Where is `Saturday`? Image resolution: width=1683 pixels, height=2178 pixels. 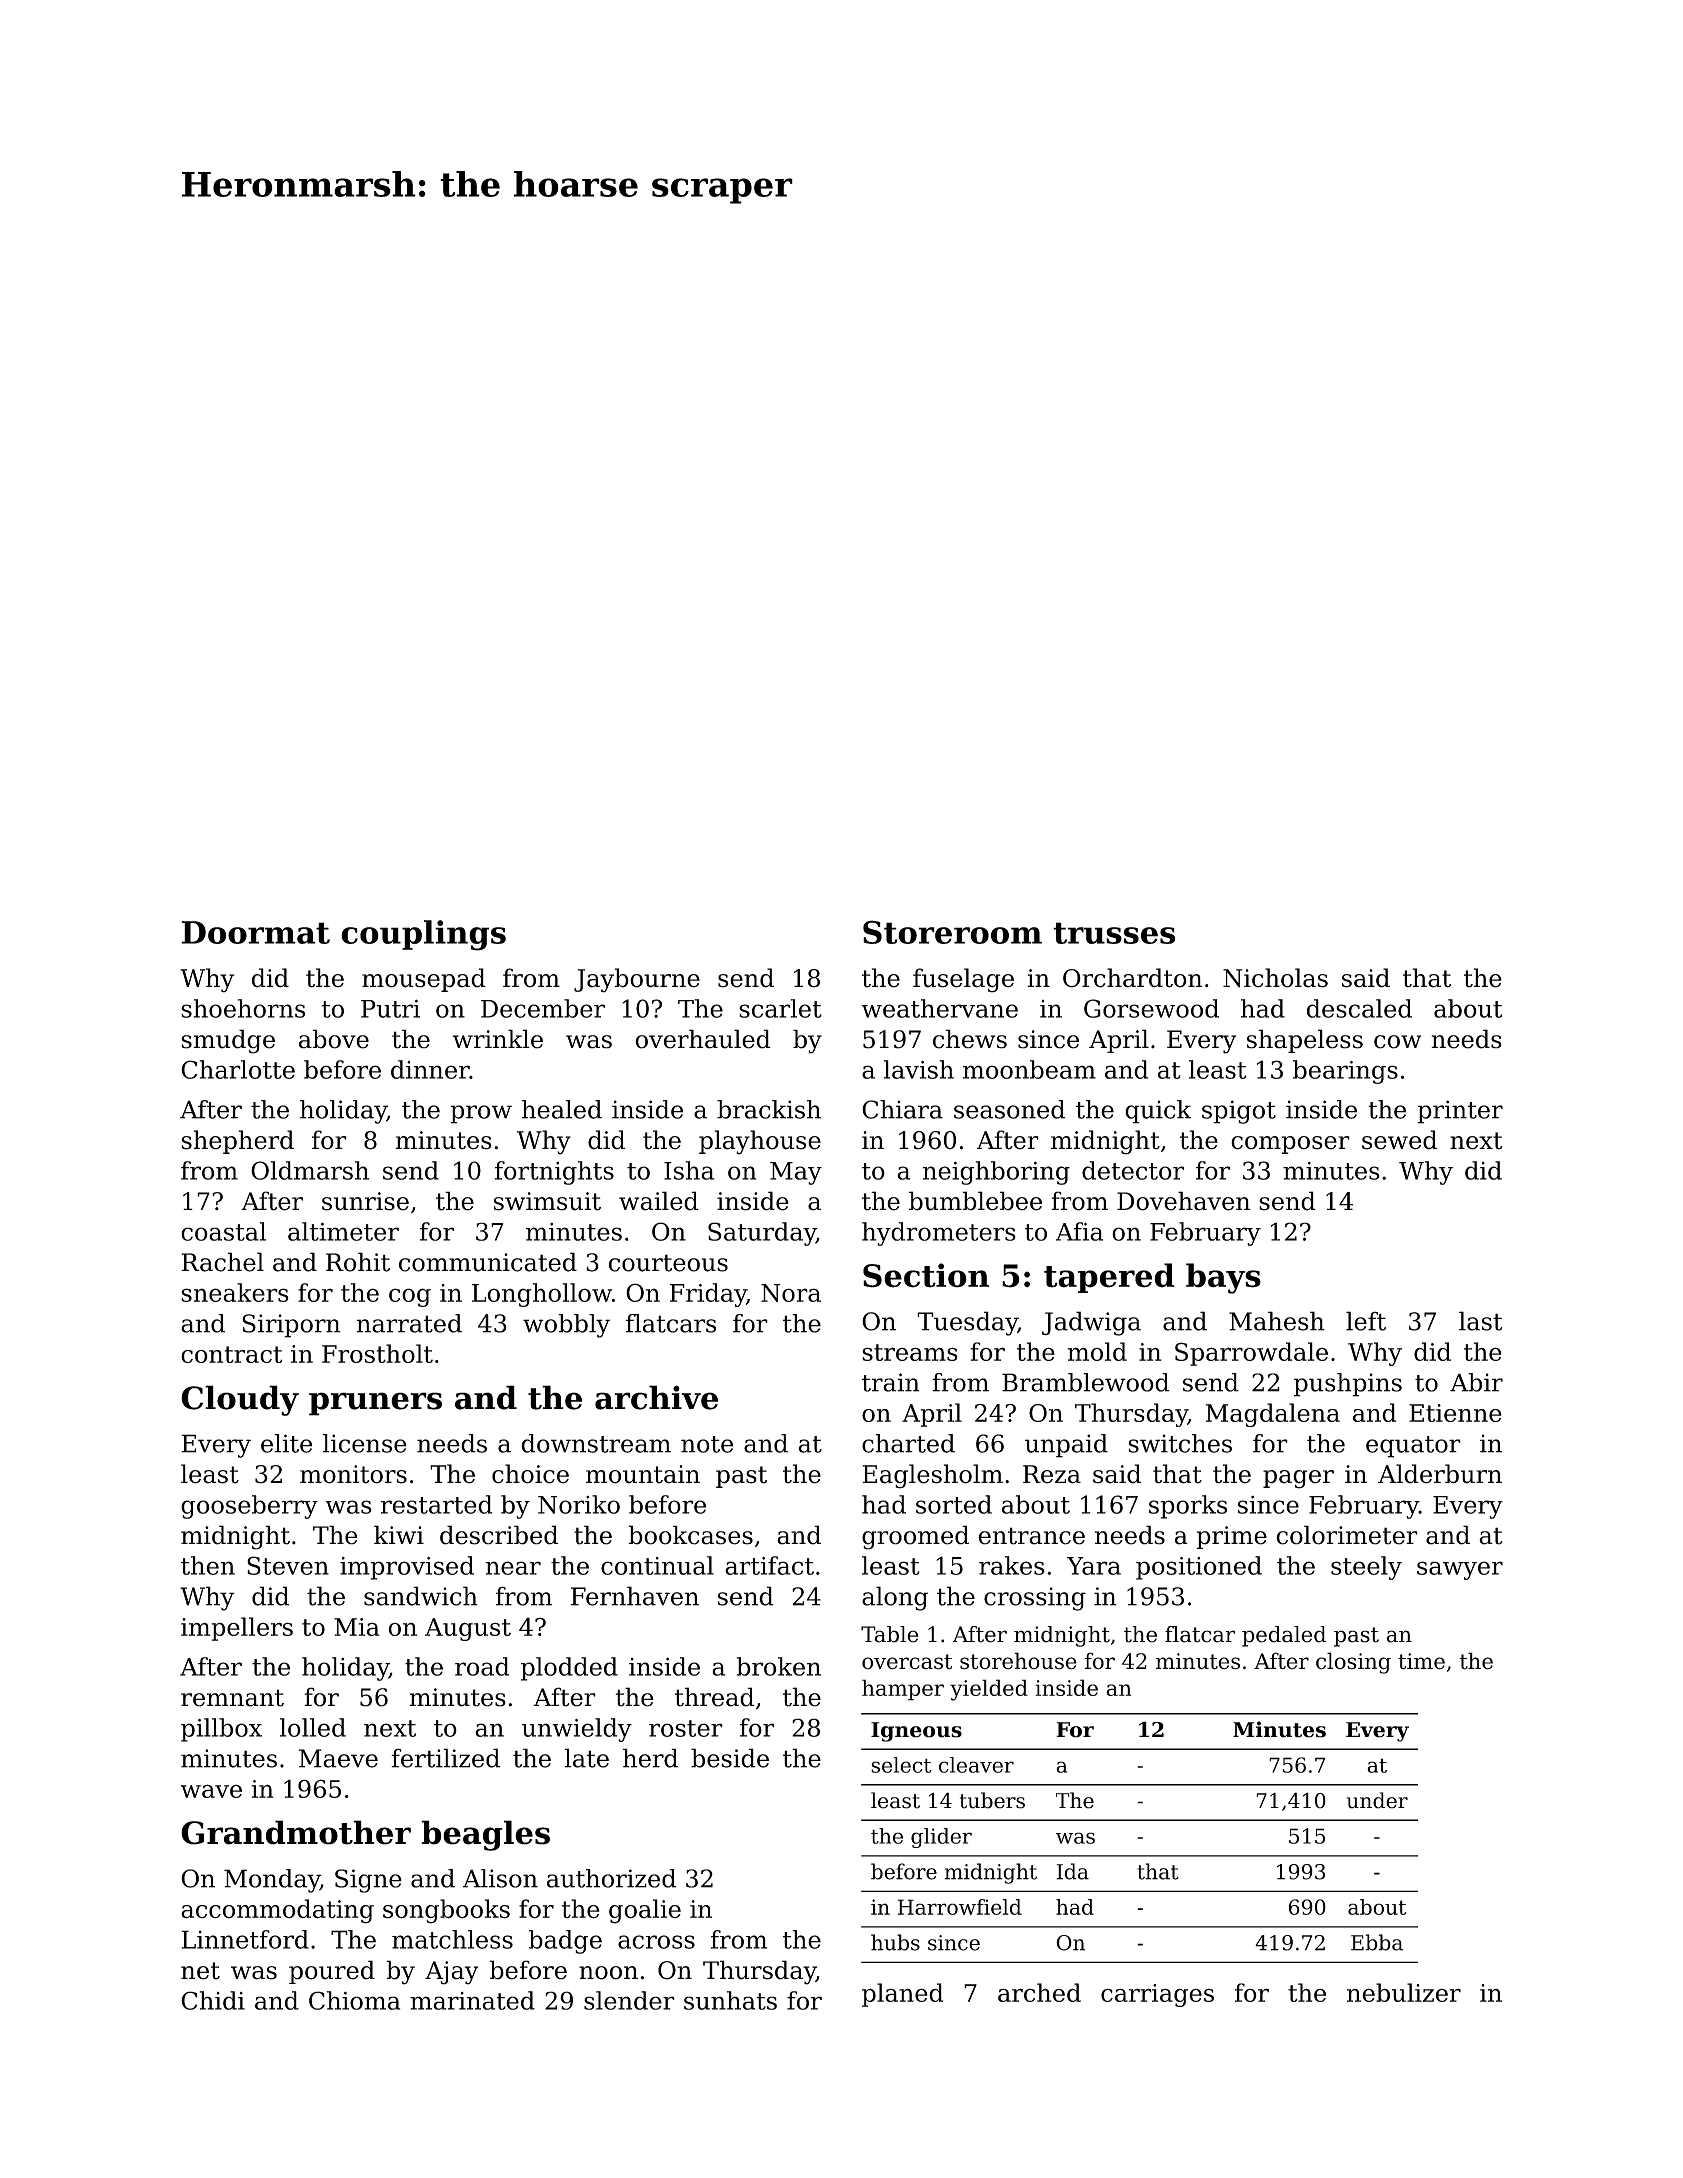
Saturday is located at coordinates (762, 1234).
